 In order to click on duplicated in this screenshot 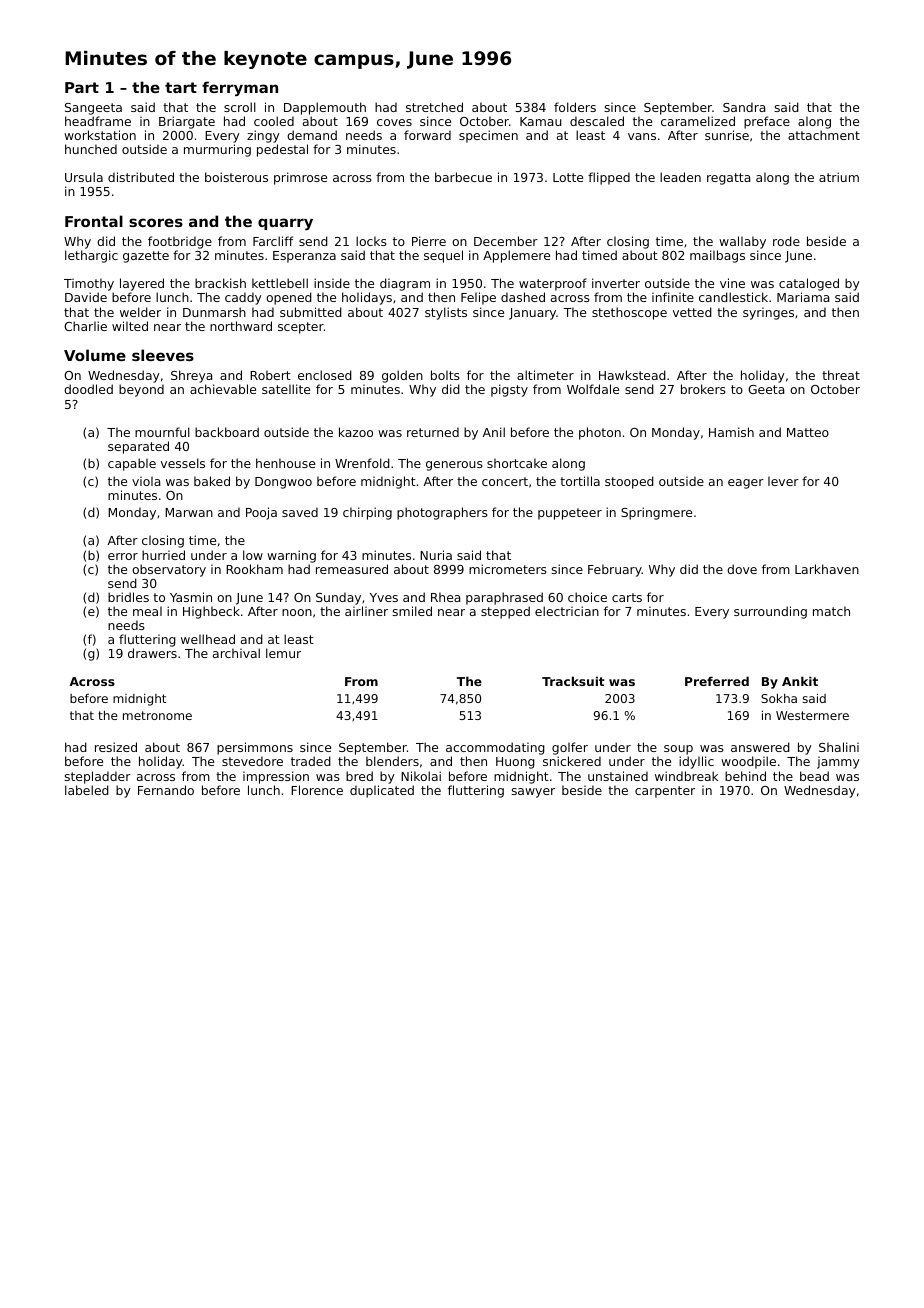, I will do `click(382, 791)`.
